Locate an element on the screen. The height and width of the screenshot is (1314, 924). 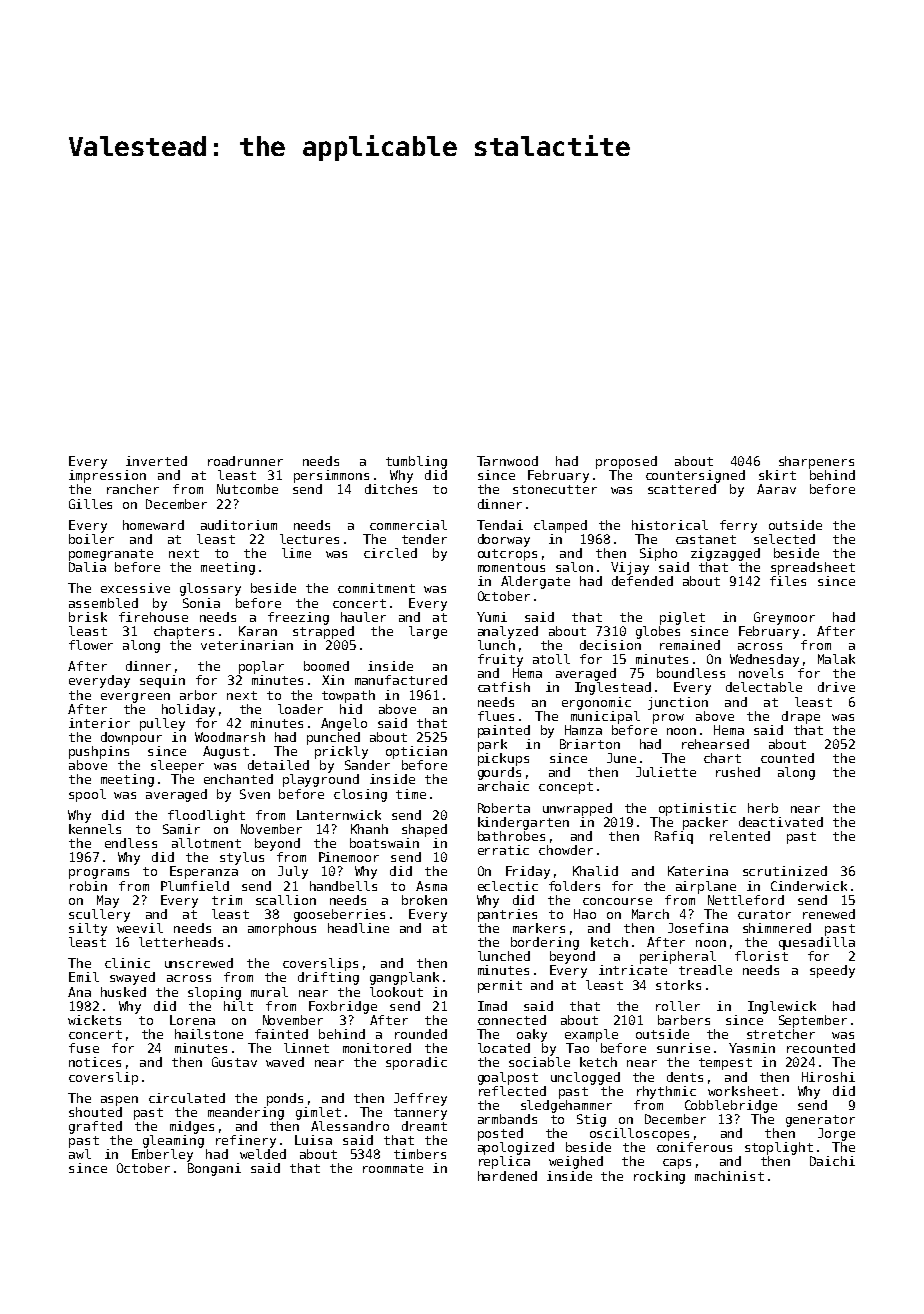
boatswain is located at coordinates (384, 843).
